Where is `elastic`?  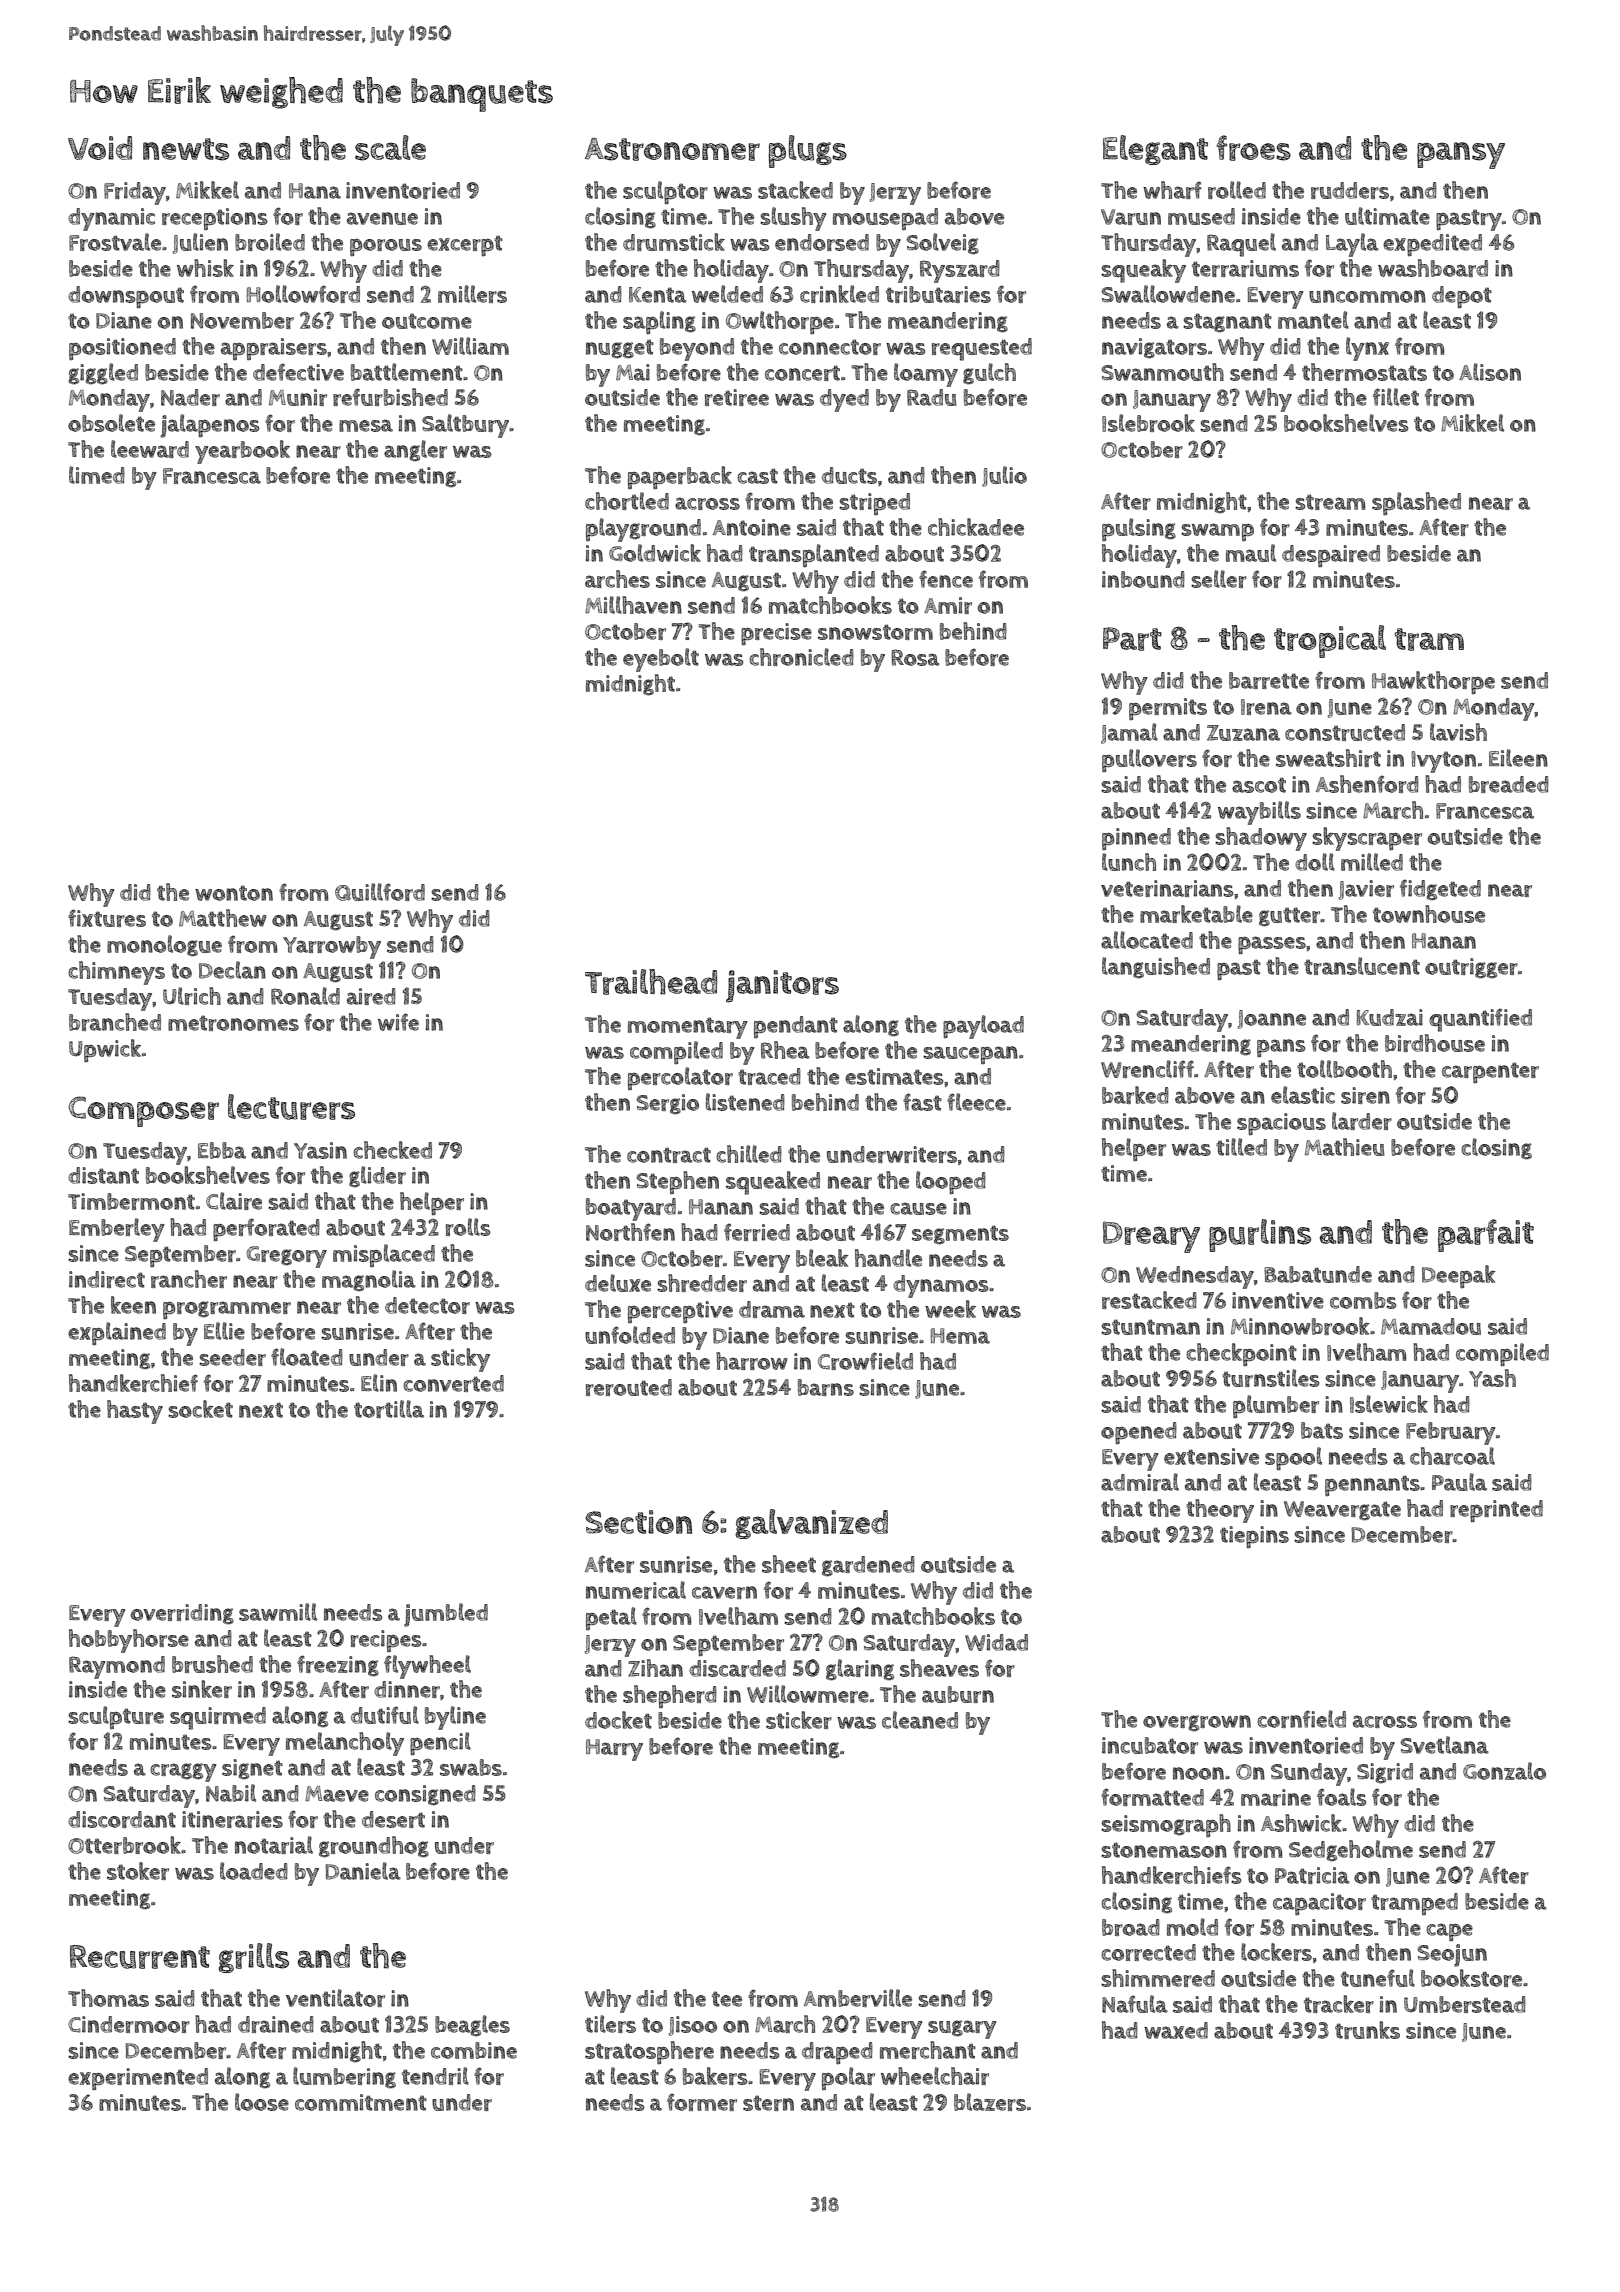 elastic is located at coordinates (1303, 1095).
